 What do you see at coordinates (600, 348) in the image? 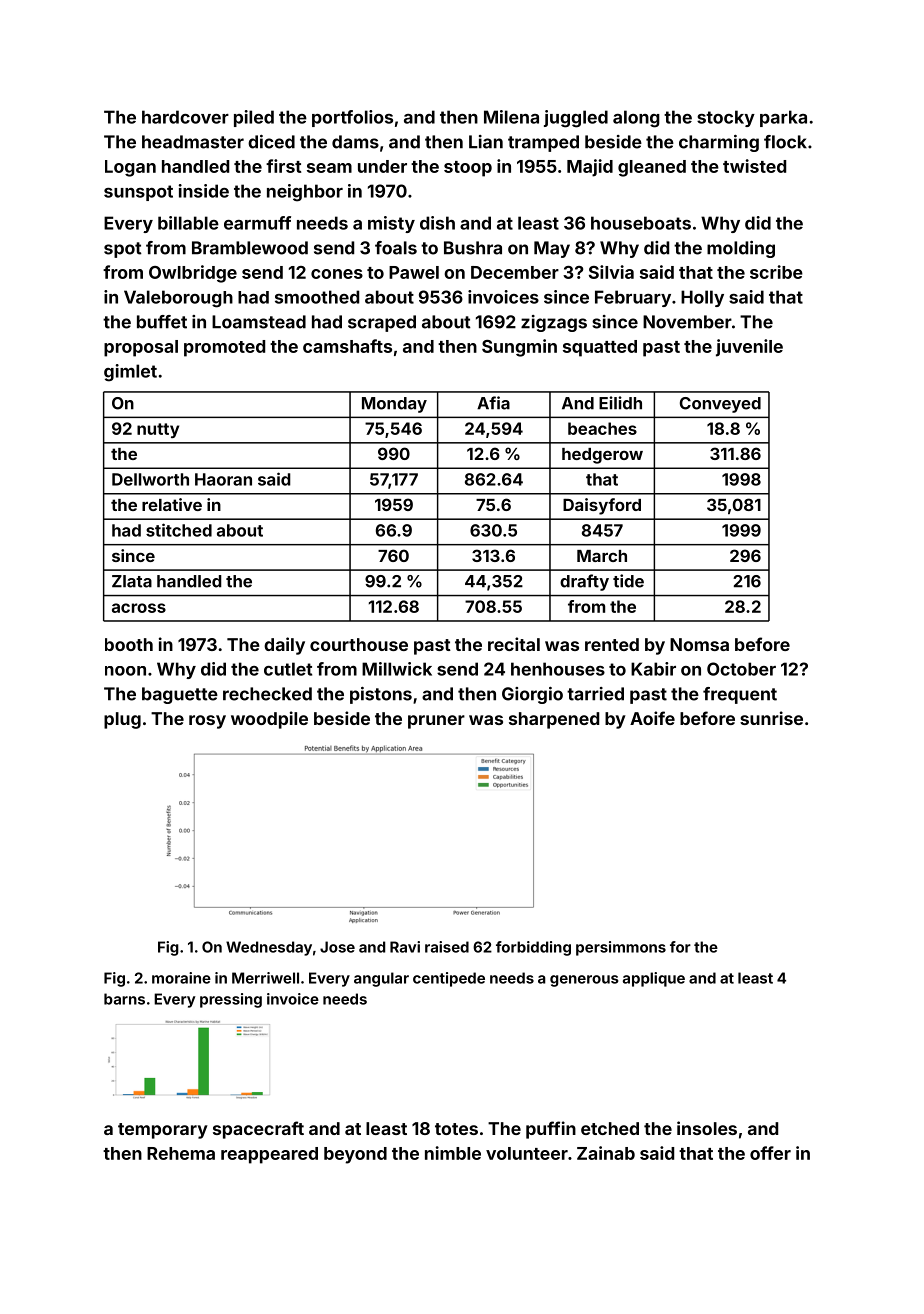
I see `squatted` at bounding box center [600, 348].
